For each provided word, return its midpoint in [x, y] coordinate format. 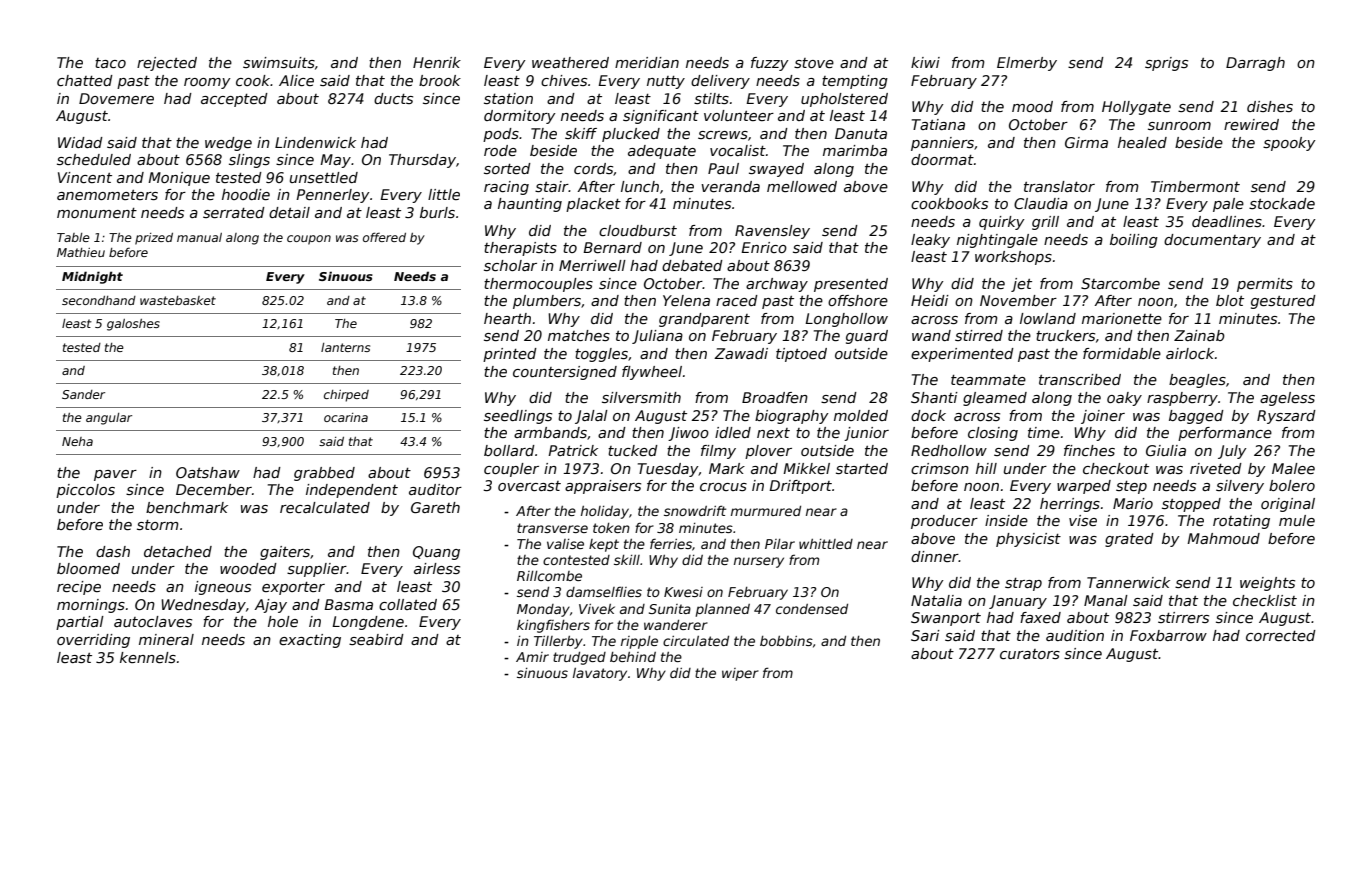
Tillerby [558, 642]
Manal [1106, 600]
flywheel [652, 373]
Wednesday [203, 606]
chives [564, 80]
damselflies [604, 591]
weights [1267, 584]
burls [437, 212]
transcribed [1080, 379]
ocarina [346, 417]
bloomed [88, 568]
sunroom [1179, 126]
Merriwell [592, 265]
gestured [1283, 302]
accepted [234, 100]
